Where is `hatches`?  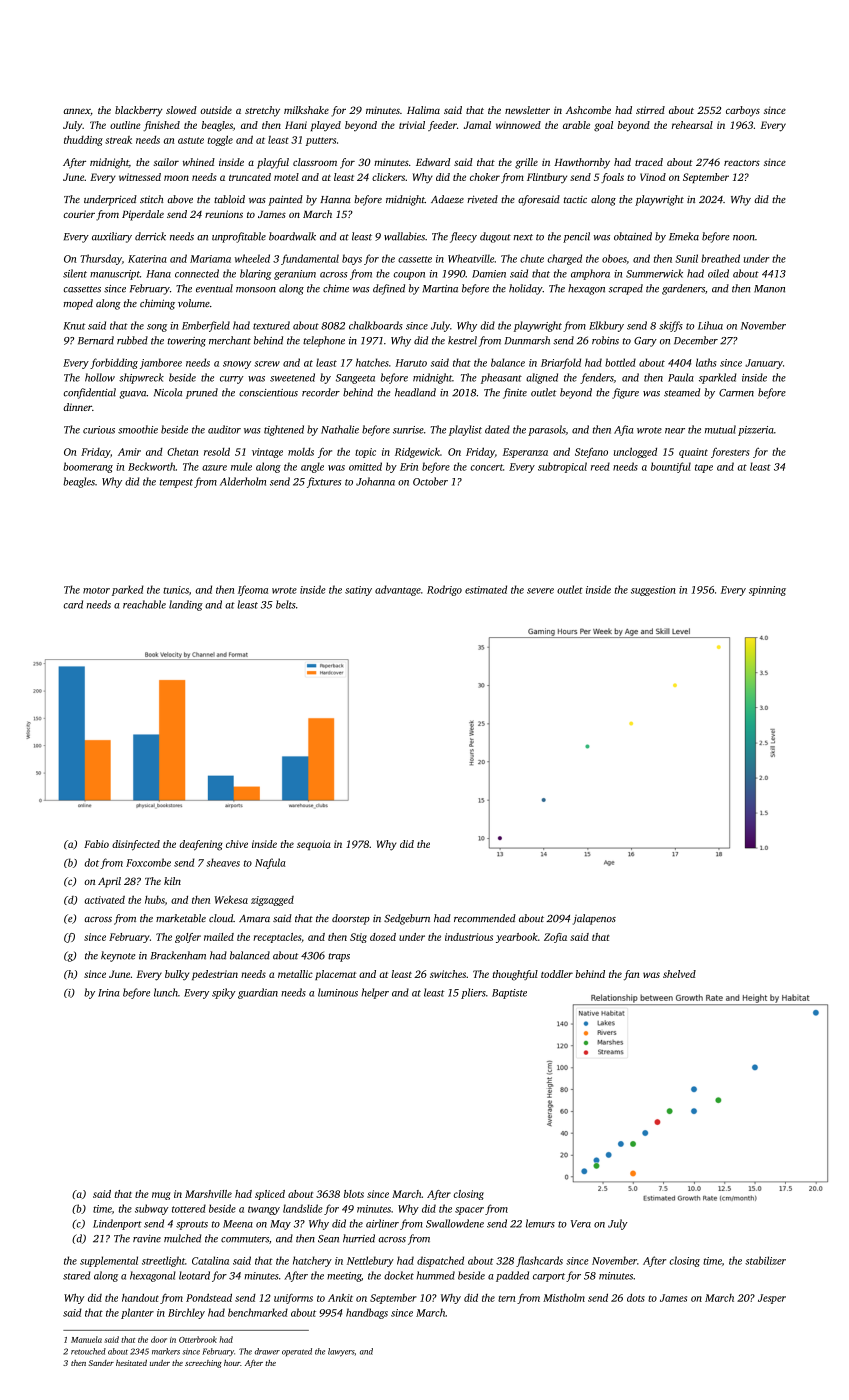 hatches is located at coordinates (372, 362).
